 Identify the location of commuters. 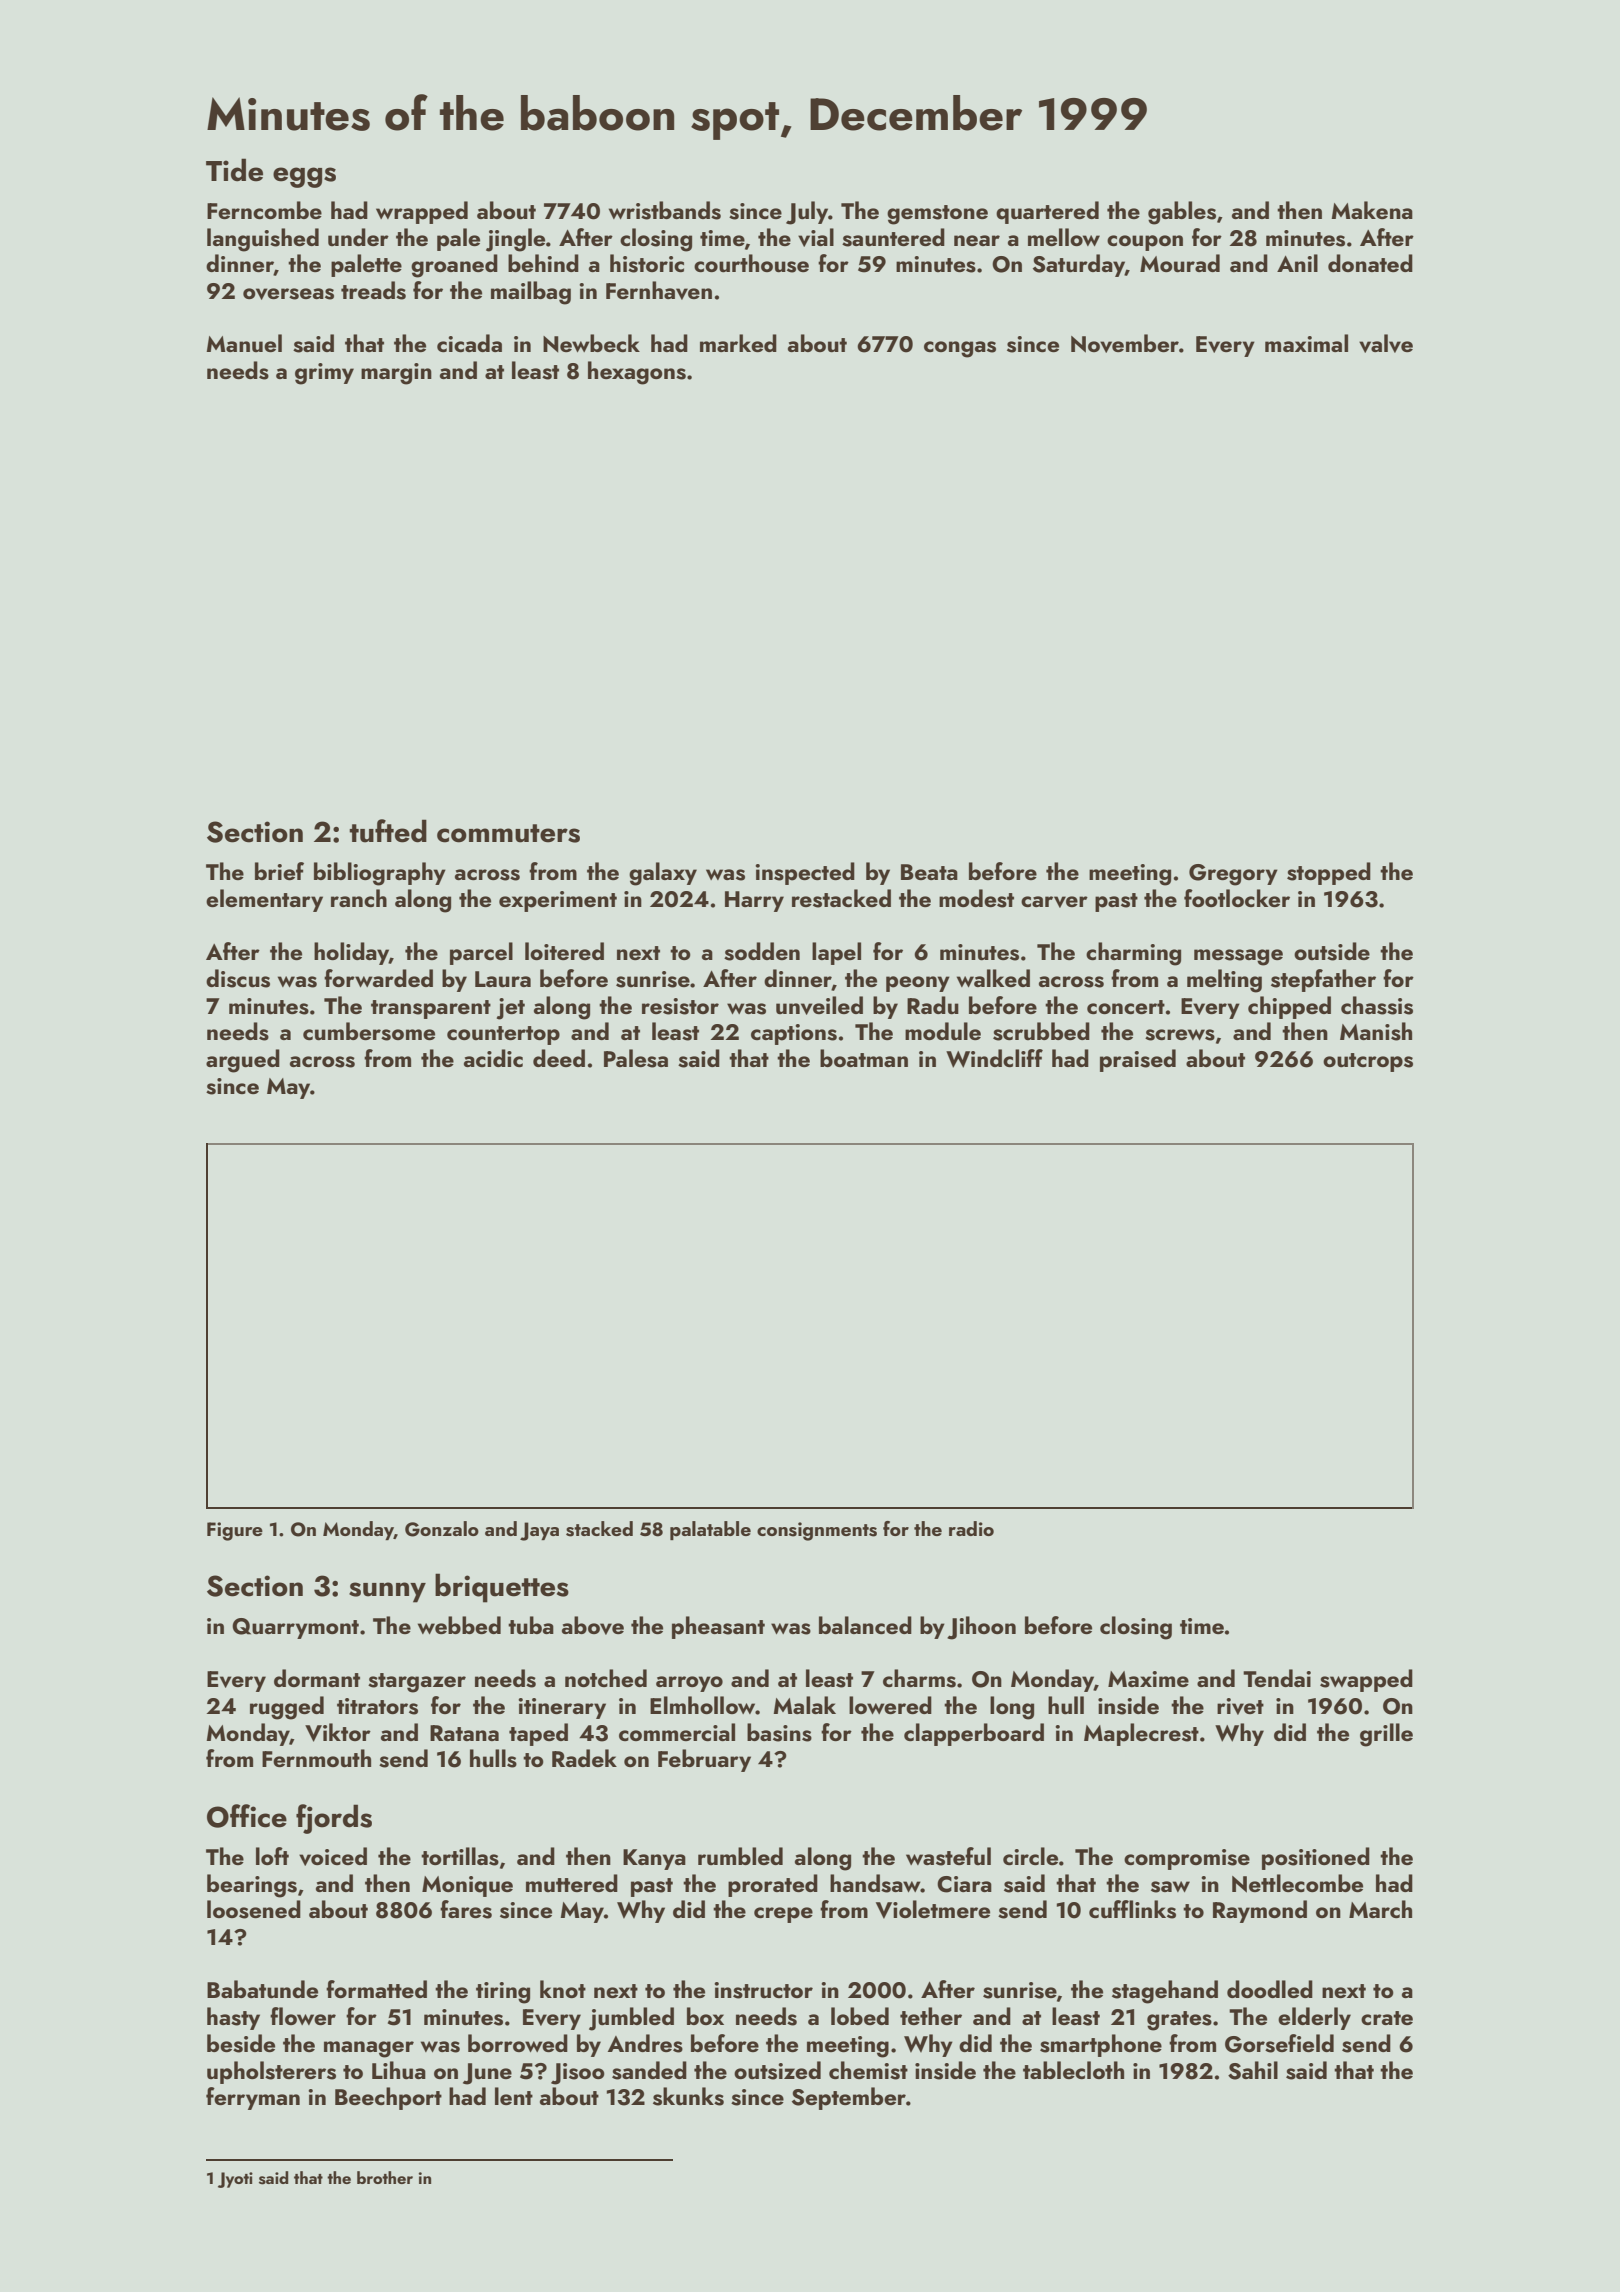
(508, 833).
